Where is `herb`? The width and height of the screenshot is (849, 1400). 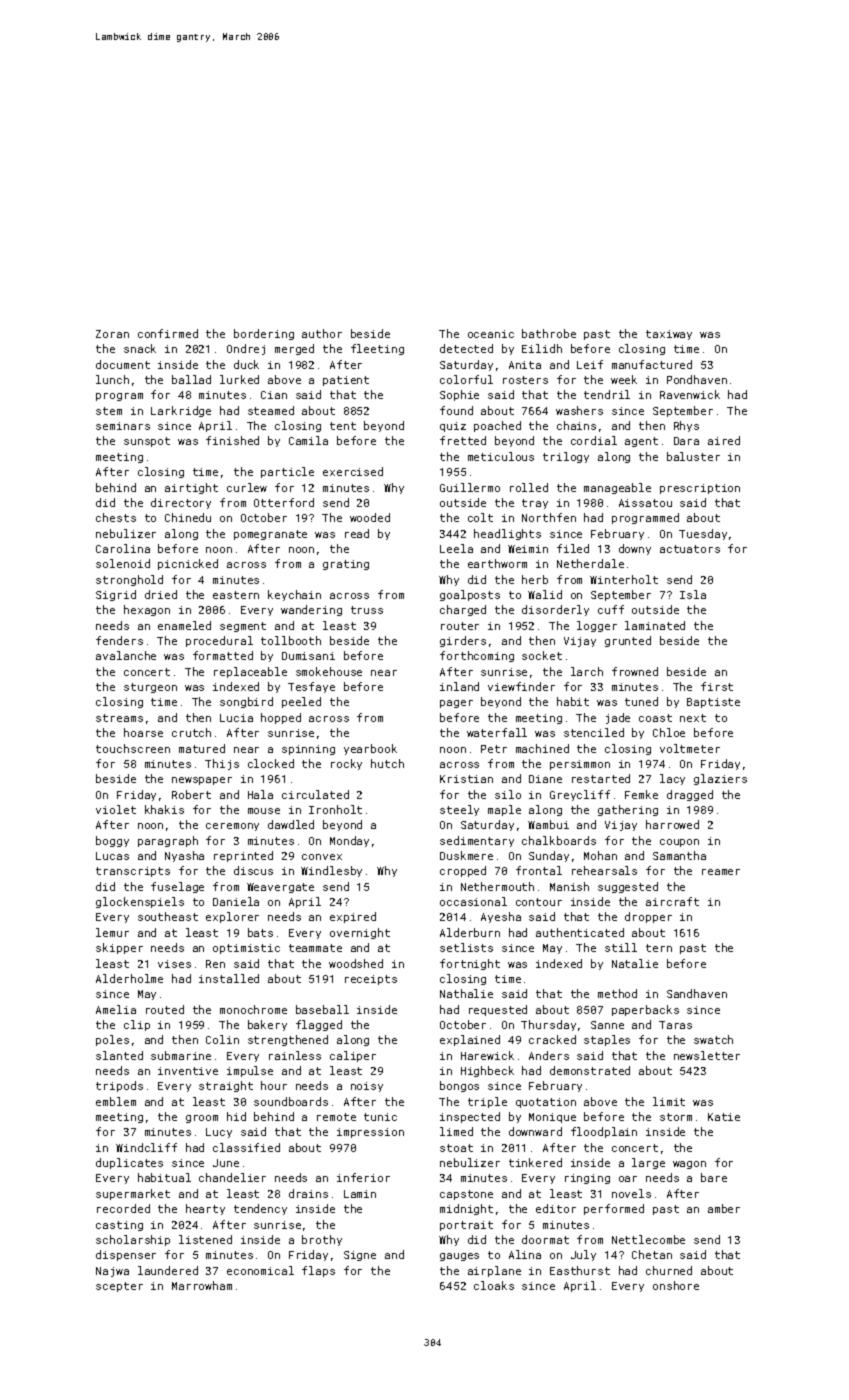 herb is located at coordinates (535, 579).
